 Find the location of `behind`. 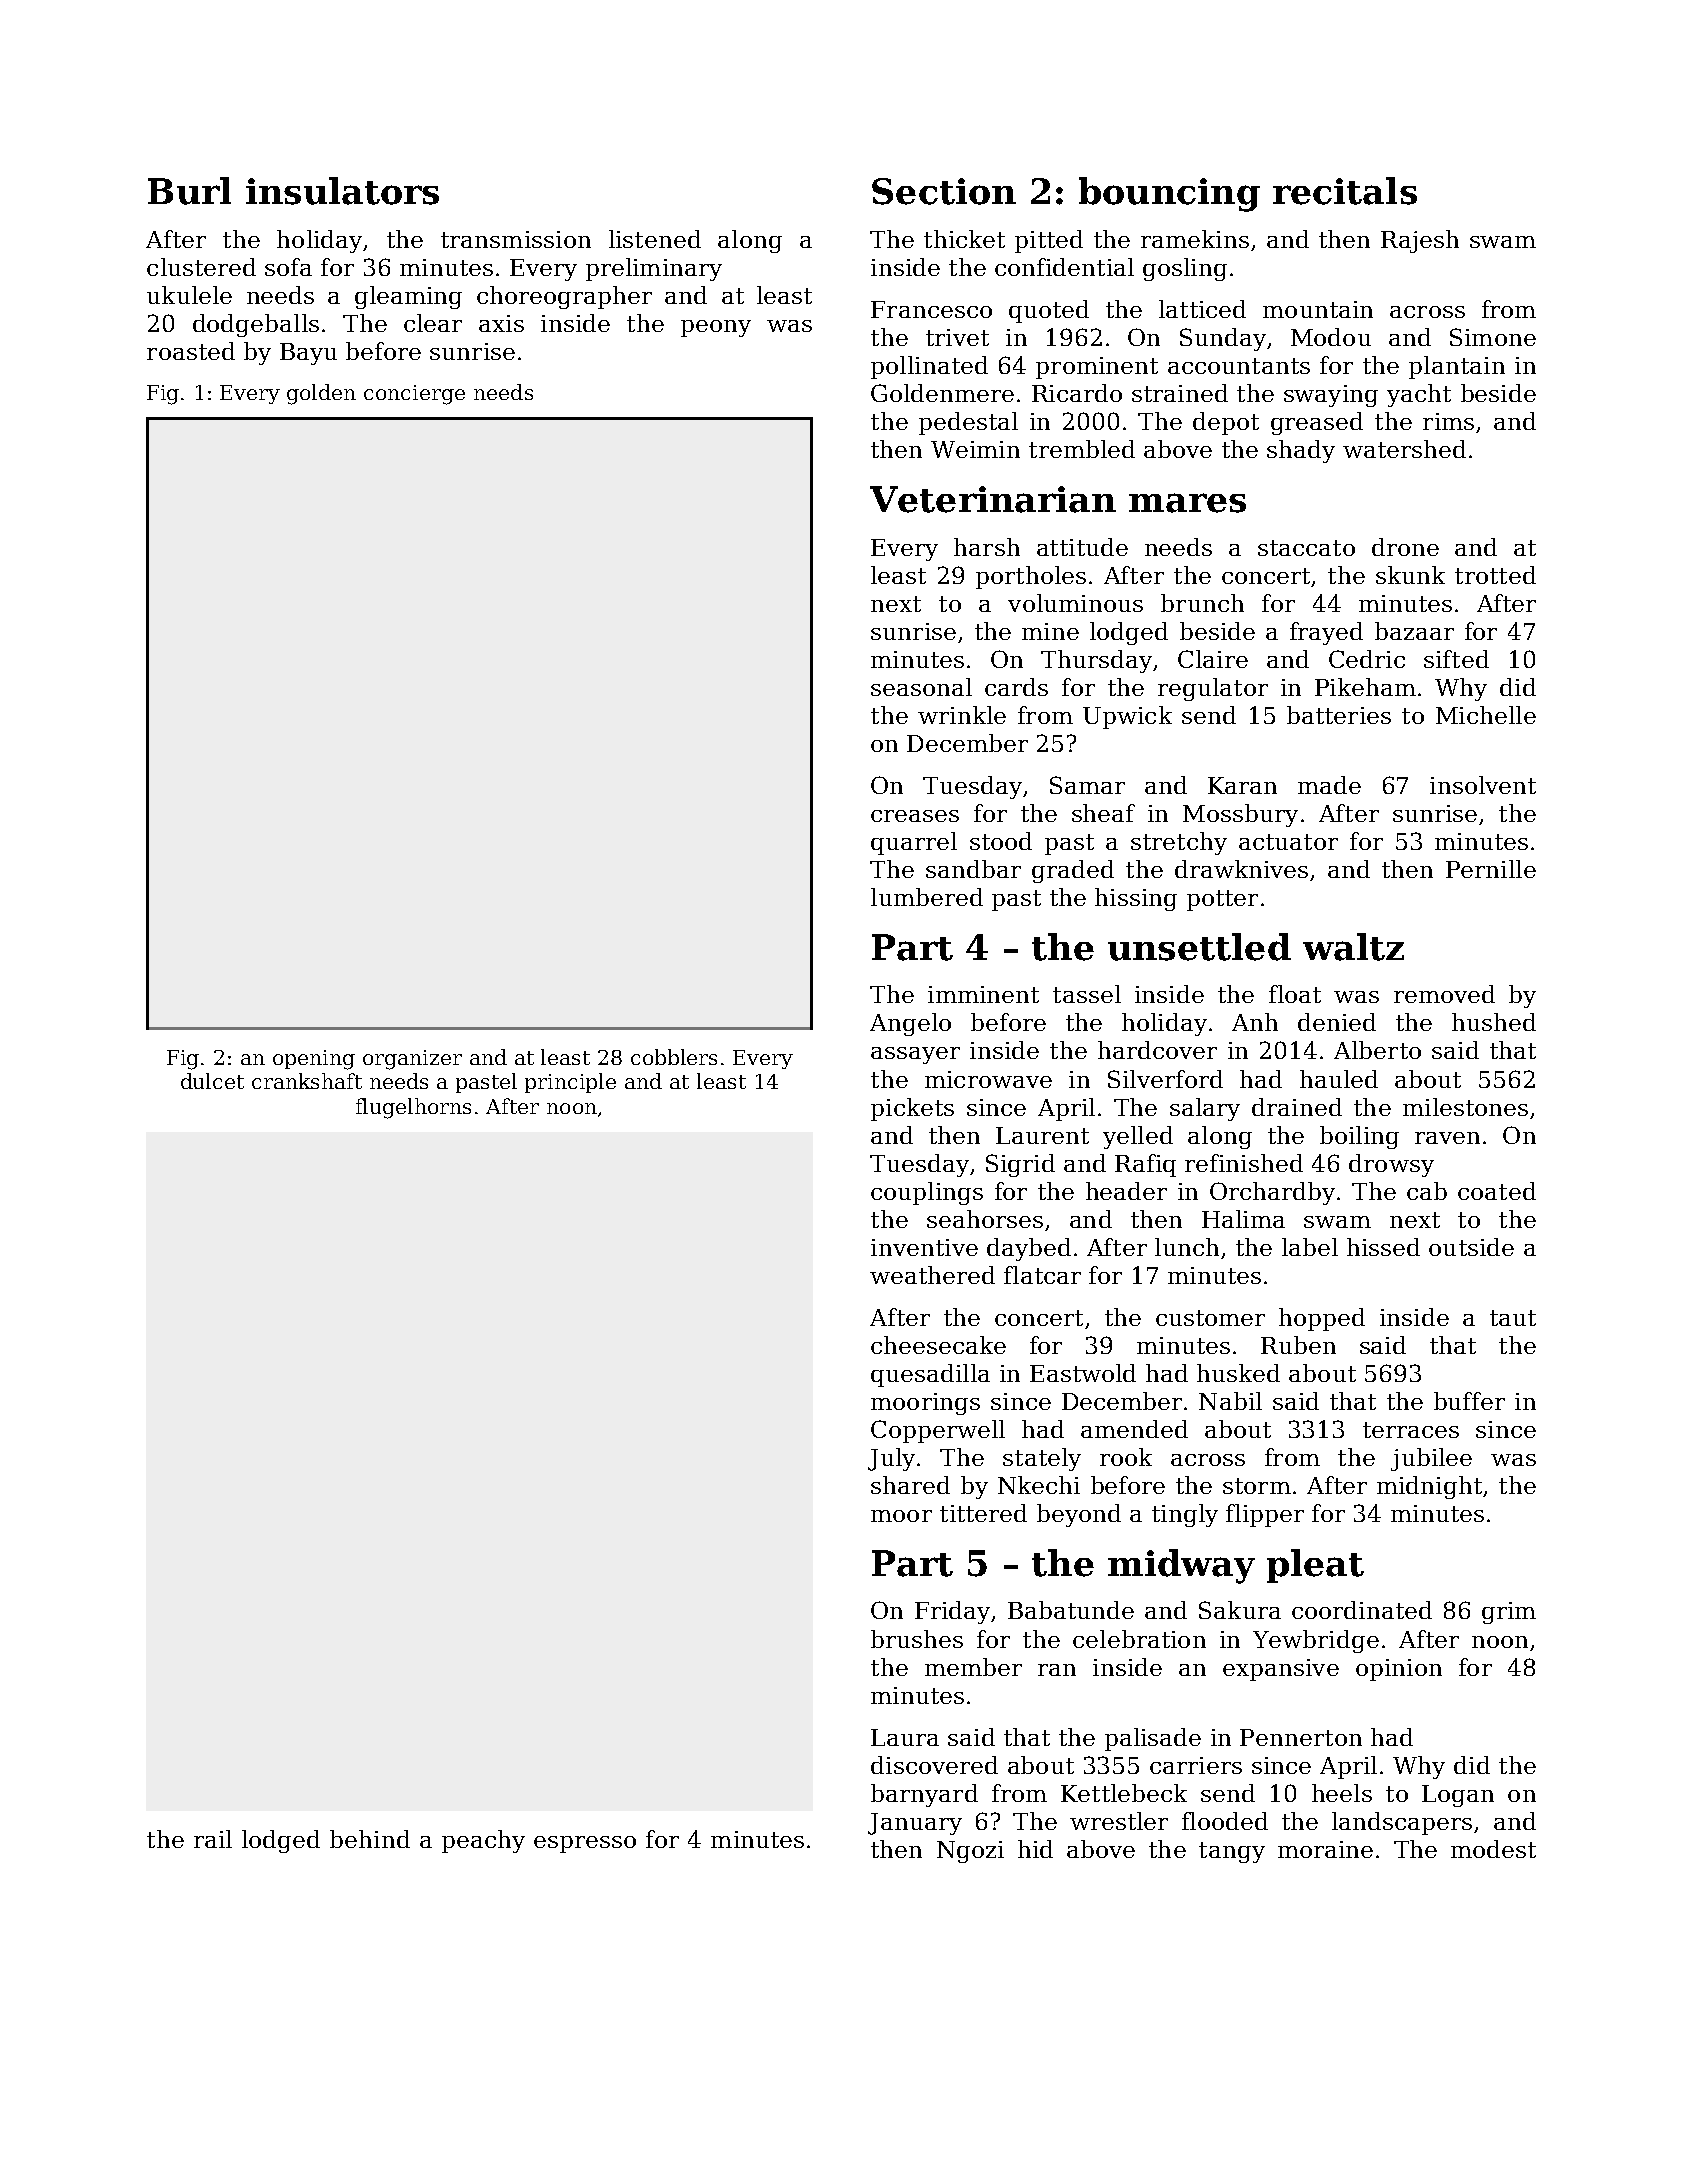

behind is located at coordinates (370, 1839).
